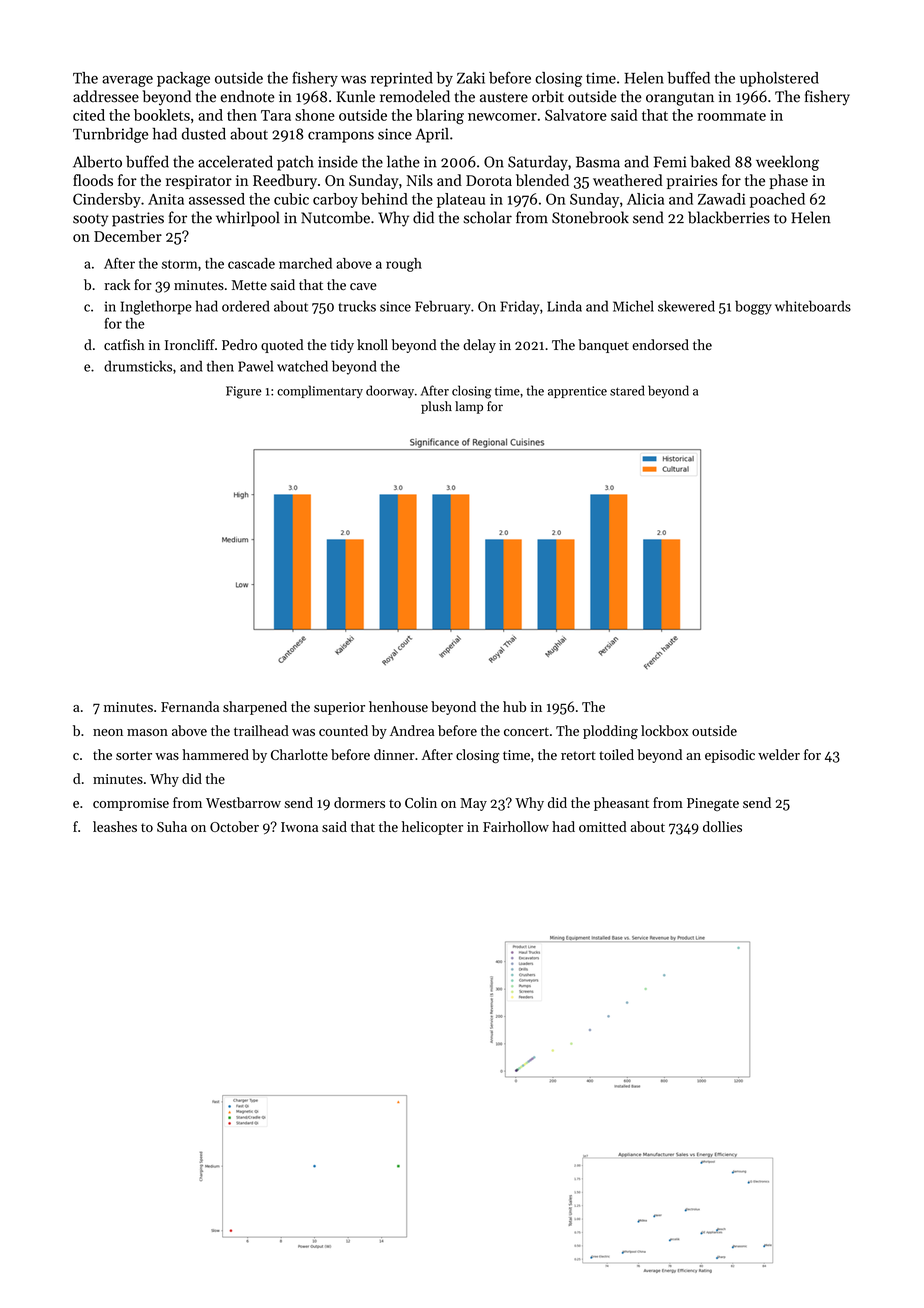  What do you see at coordinates (244, 392) in the screenshot?
I see `Figure` at bounding box center [244, 392].
